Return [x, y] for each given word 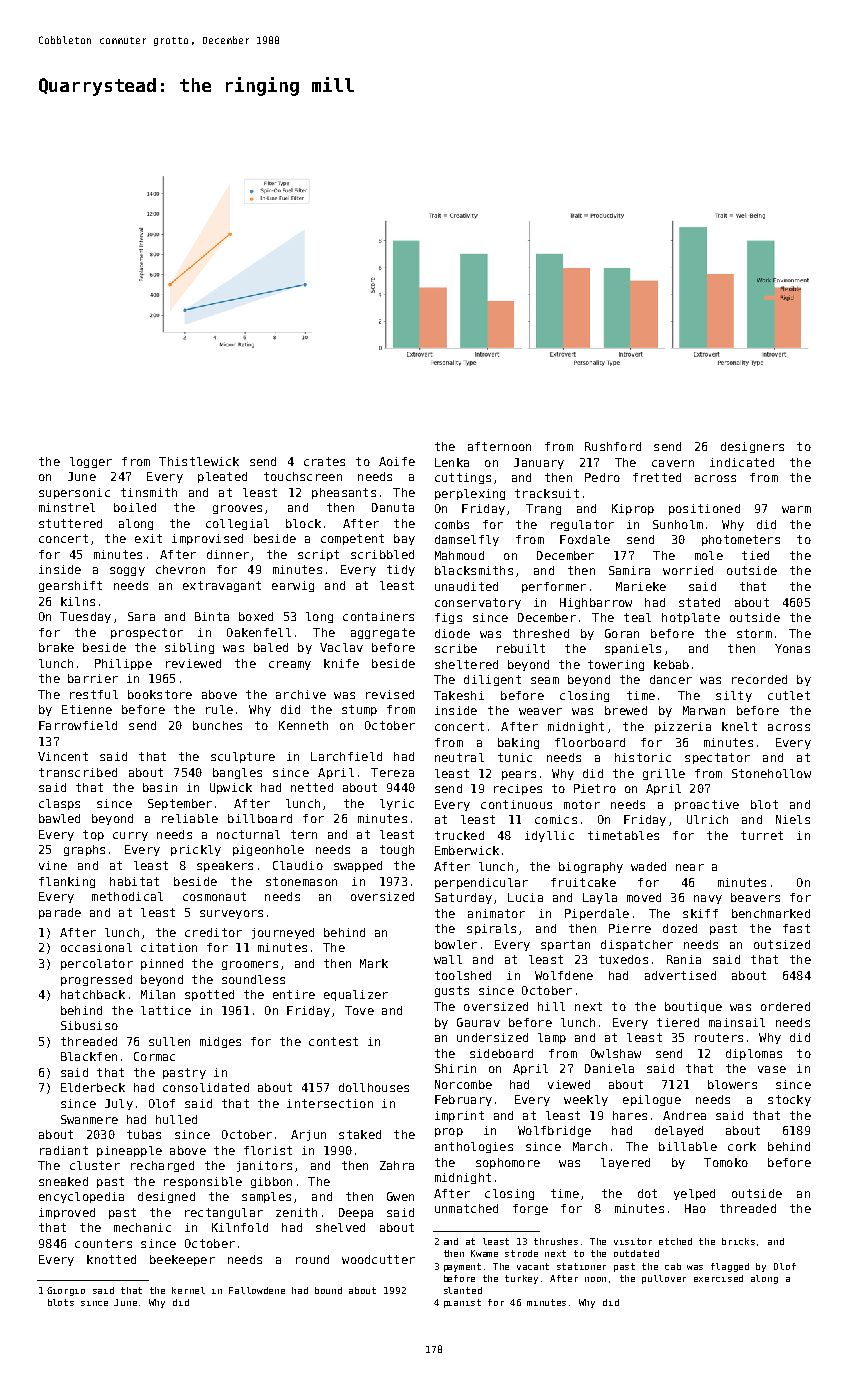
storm [754, 633]
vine [53, 865]
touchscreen [303, 476]
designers [752, 447]
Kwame [484, 1253]
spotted [209, 995]
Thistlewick [199, 461]
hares [630, 1115]
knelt [739, 726]
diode [452, 633]
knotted [111, 1259]
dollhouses [374, 1087]
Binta [212, 616]
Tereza [392, 772]
